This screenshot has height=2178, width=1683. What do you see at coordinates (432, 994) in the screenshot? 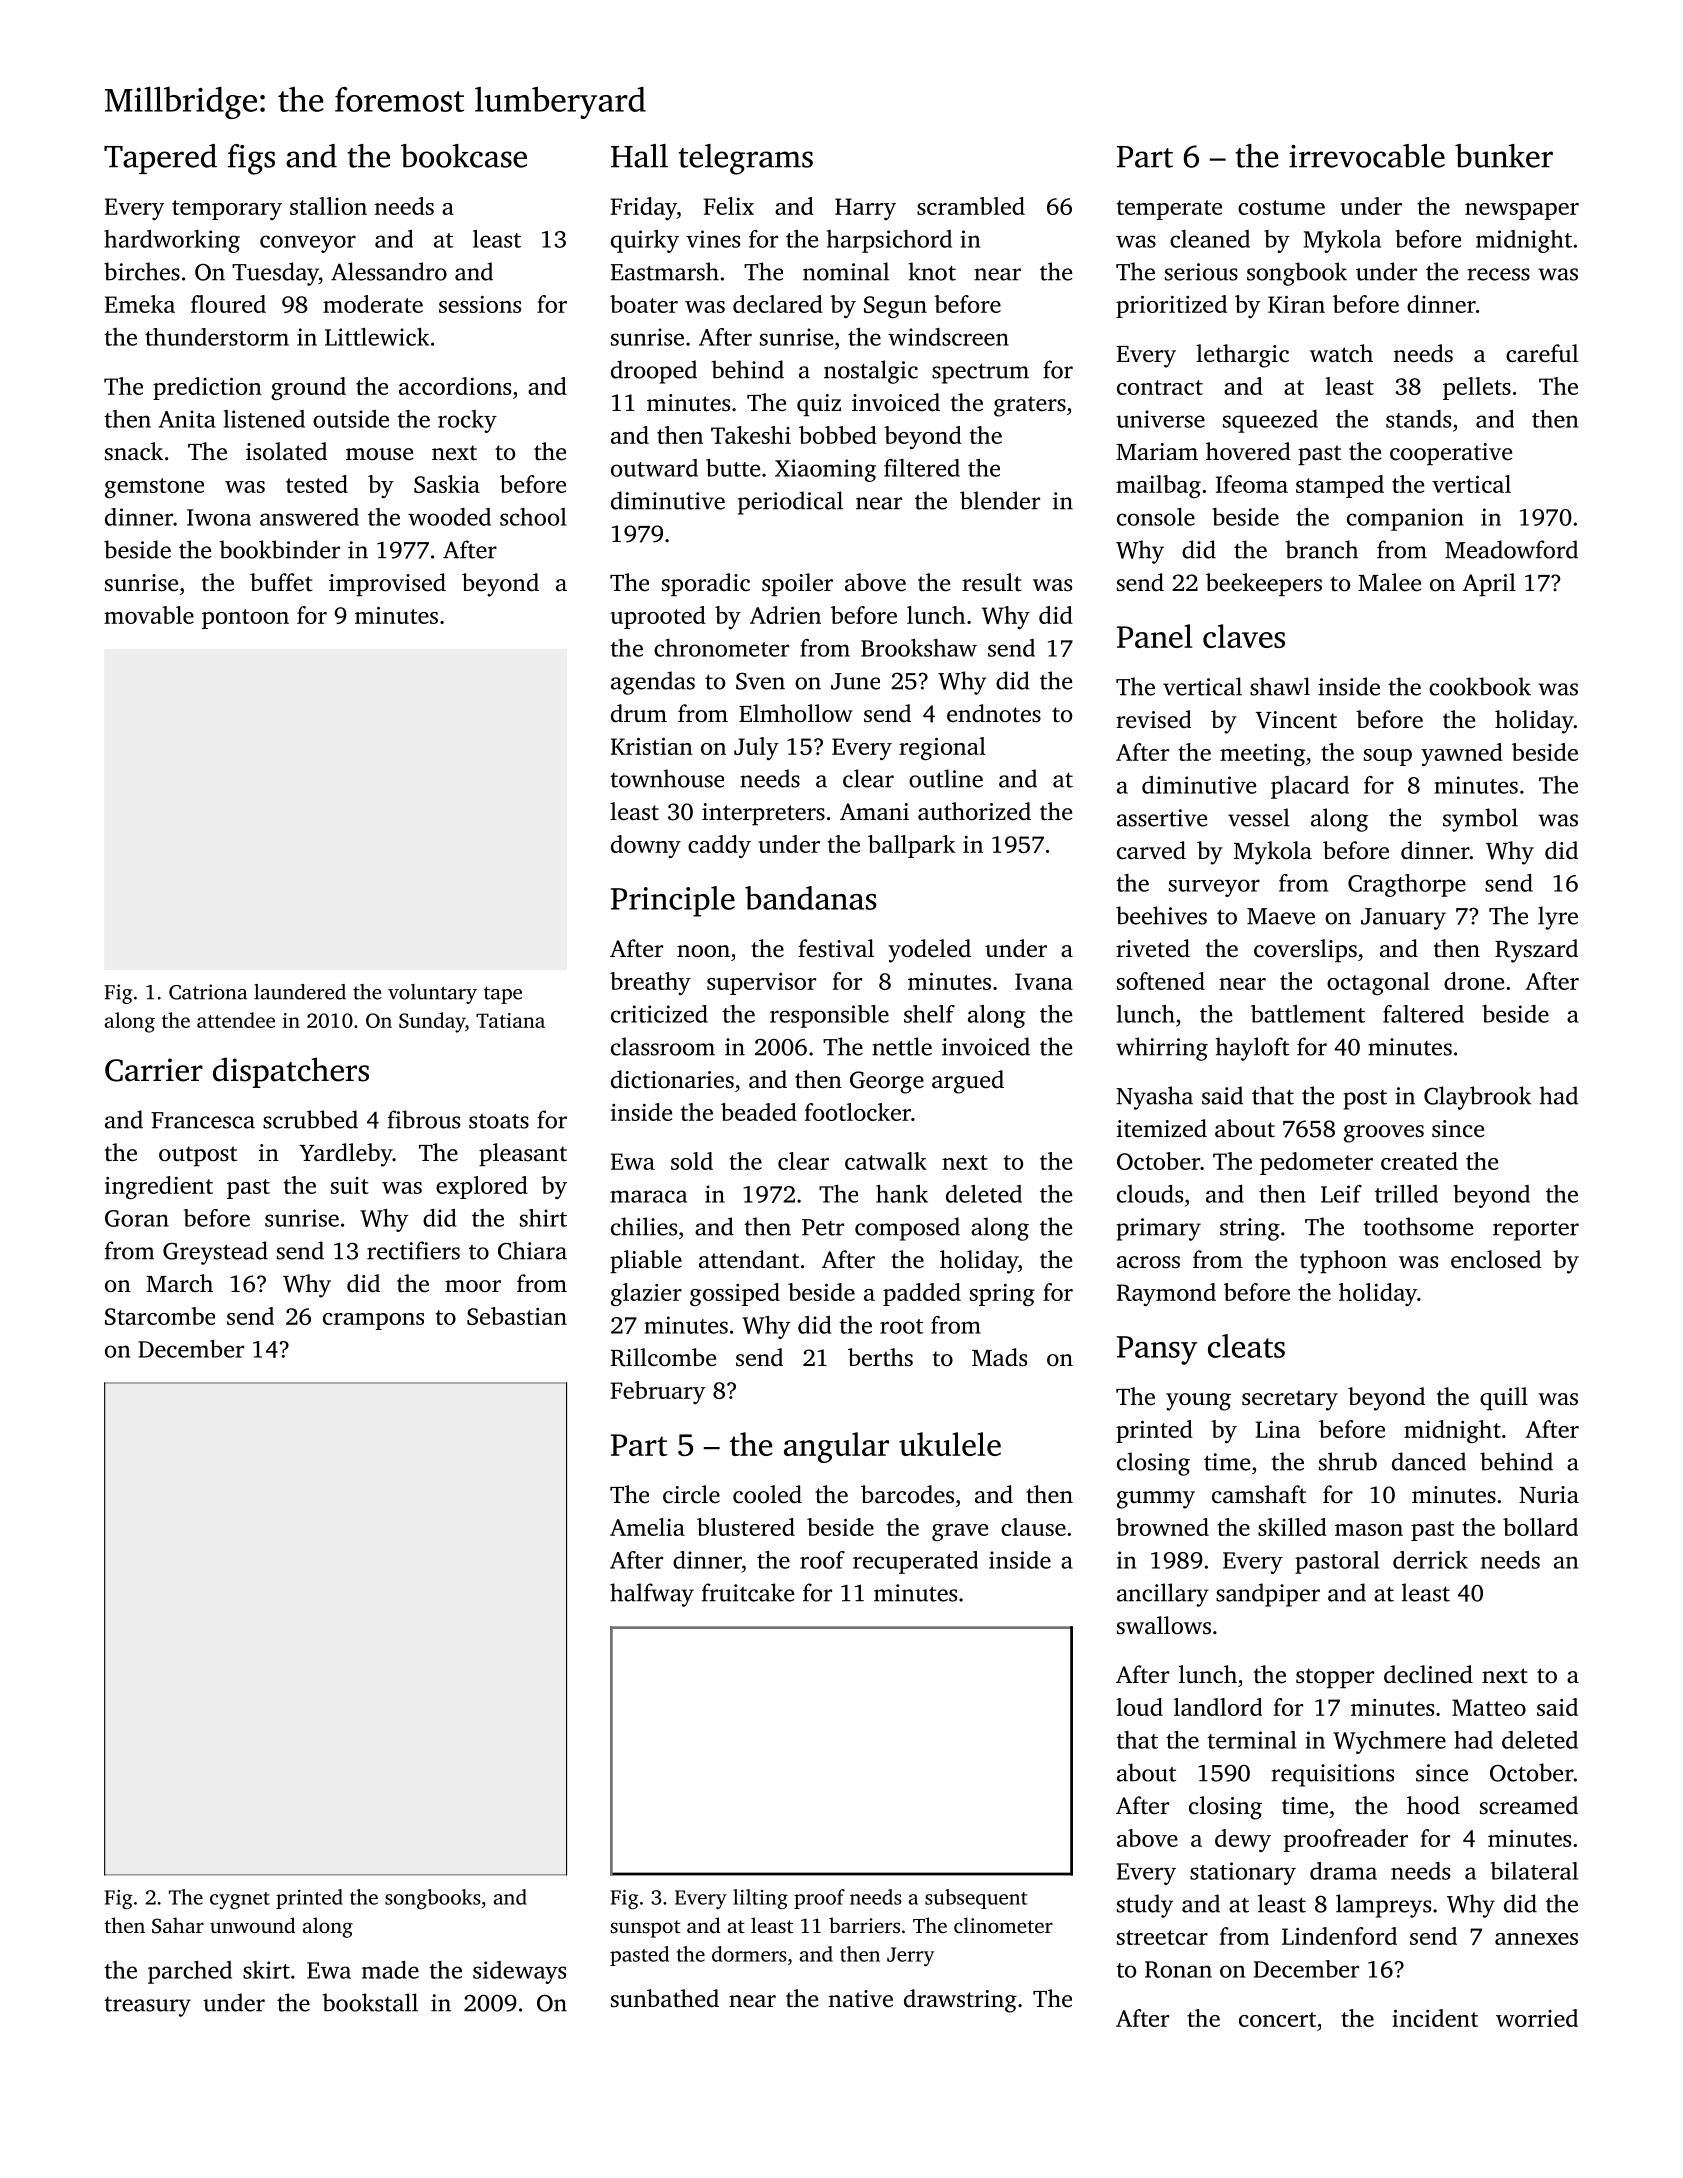
I see `voluntary` at bounding box center [432, 994].
